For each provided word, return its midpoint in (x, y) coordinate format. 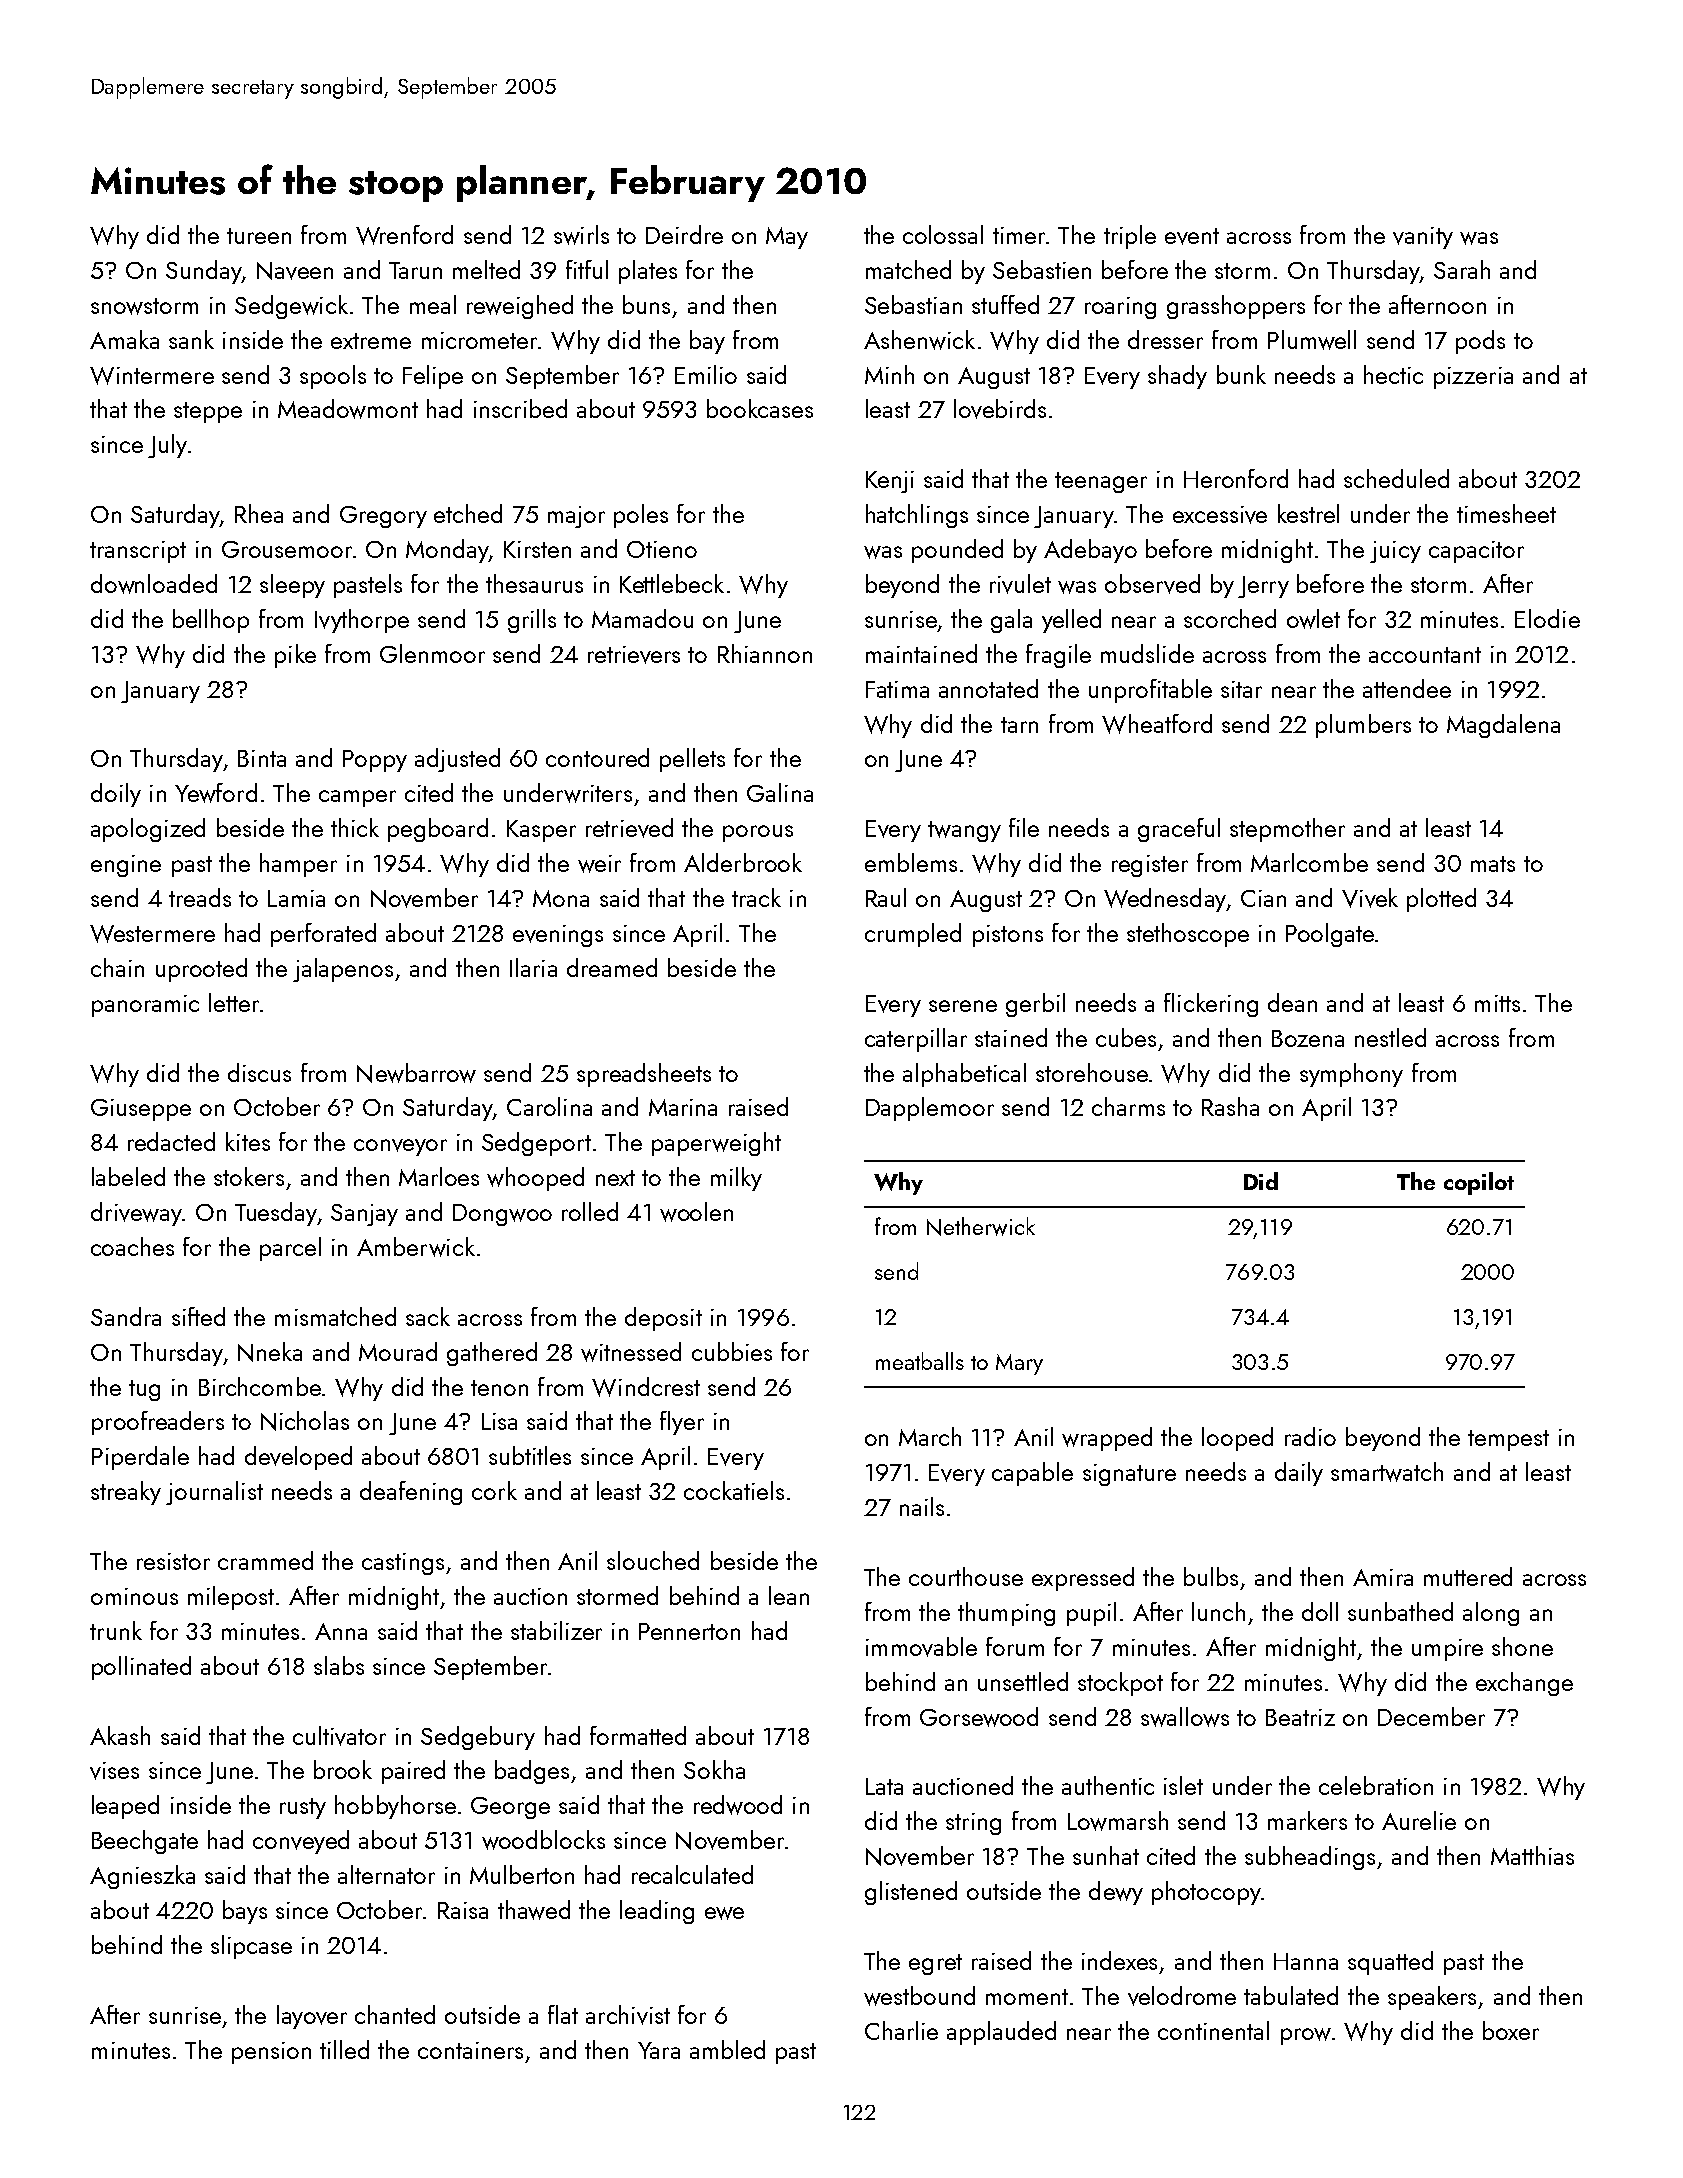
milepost (231, 1598)
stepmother (1287, 830)
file (1024, 827)
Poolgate (1330, 935)
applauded (1001, 2033)
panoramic (145, 1006)
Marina (683, 1107)
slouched (653, 1560)
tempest (1508, 1440)
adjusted (457, 760)
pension (271, 2053)
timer (1019, 235)
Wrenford (404, 235)
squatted (1390, 1963)
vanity (1423, 238)
